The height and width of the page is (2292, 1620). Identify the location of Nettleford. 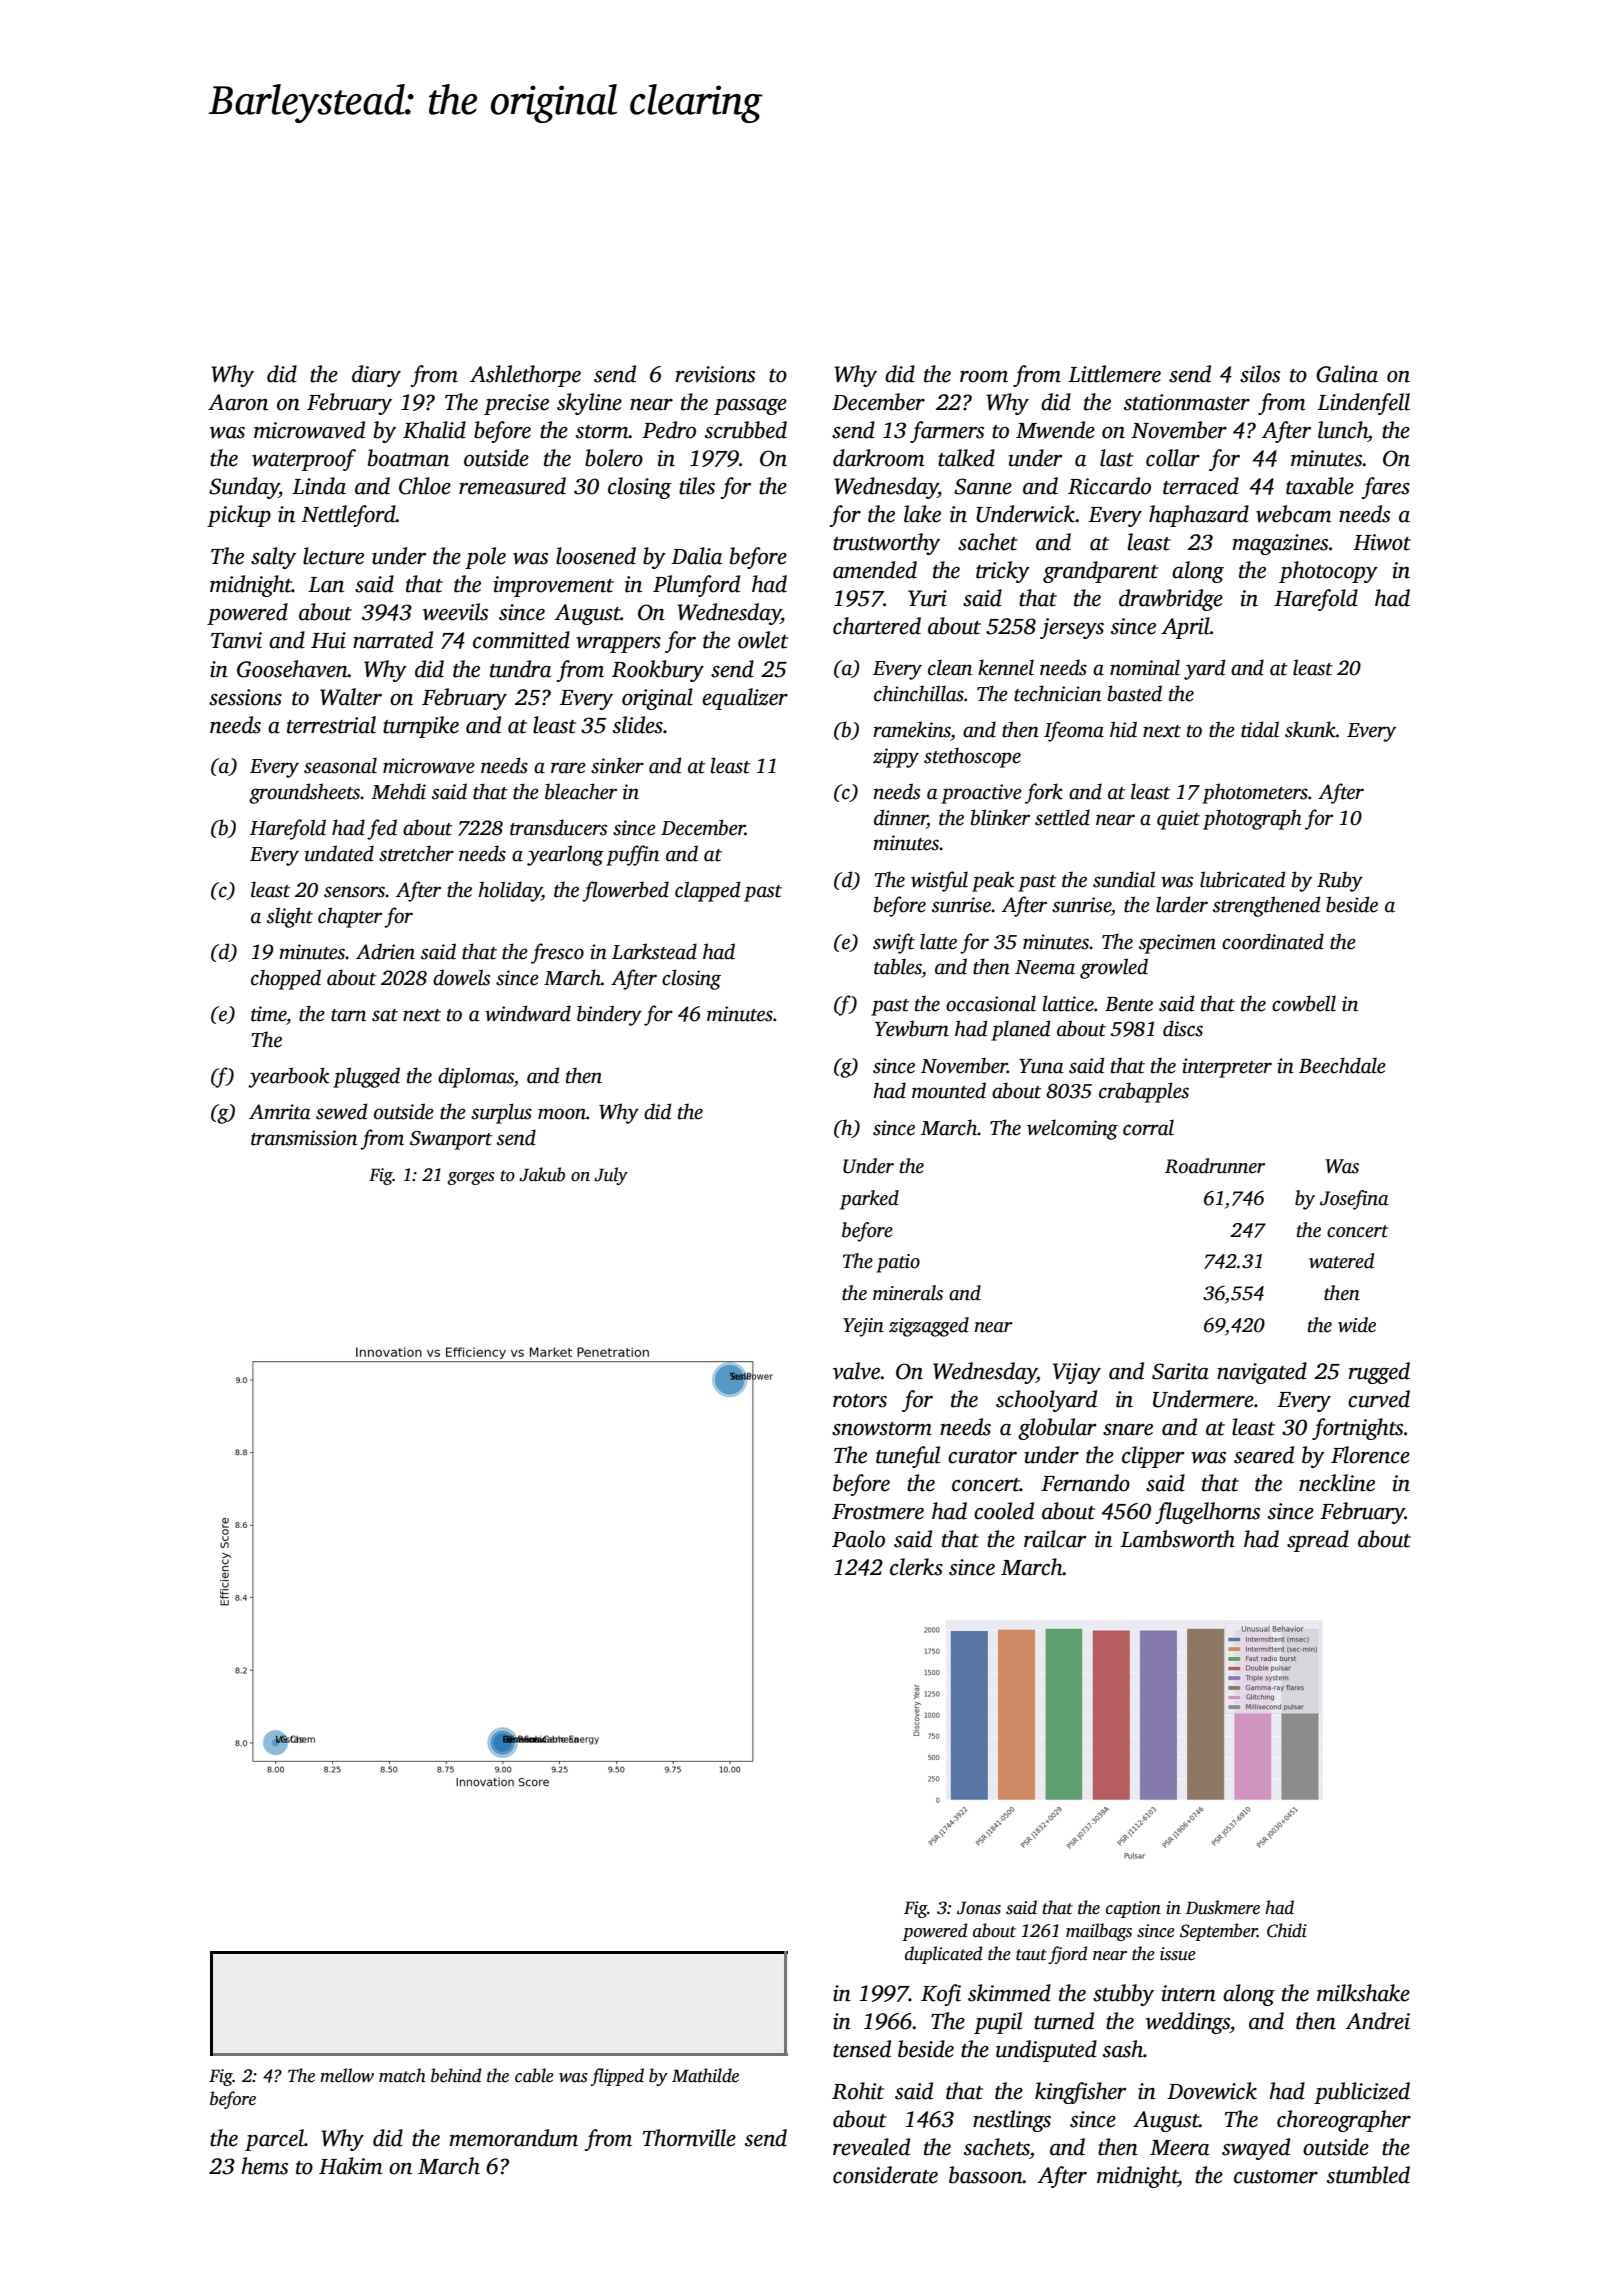
(348, 516).
